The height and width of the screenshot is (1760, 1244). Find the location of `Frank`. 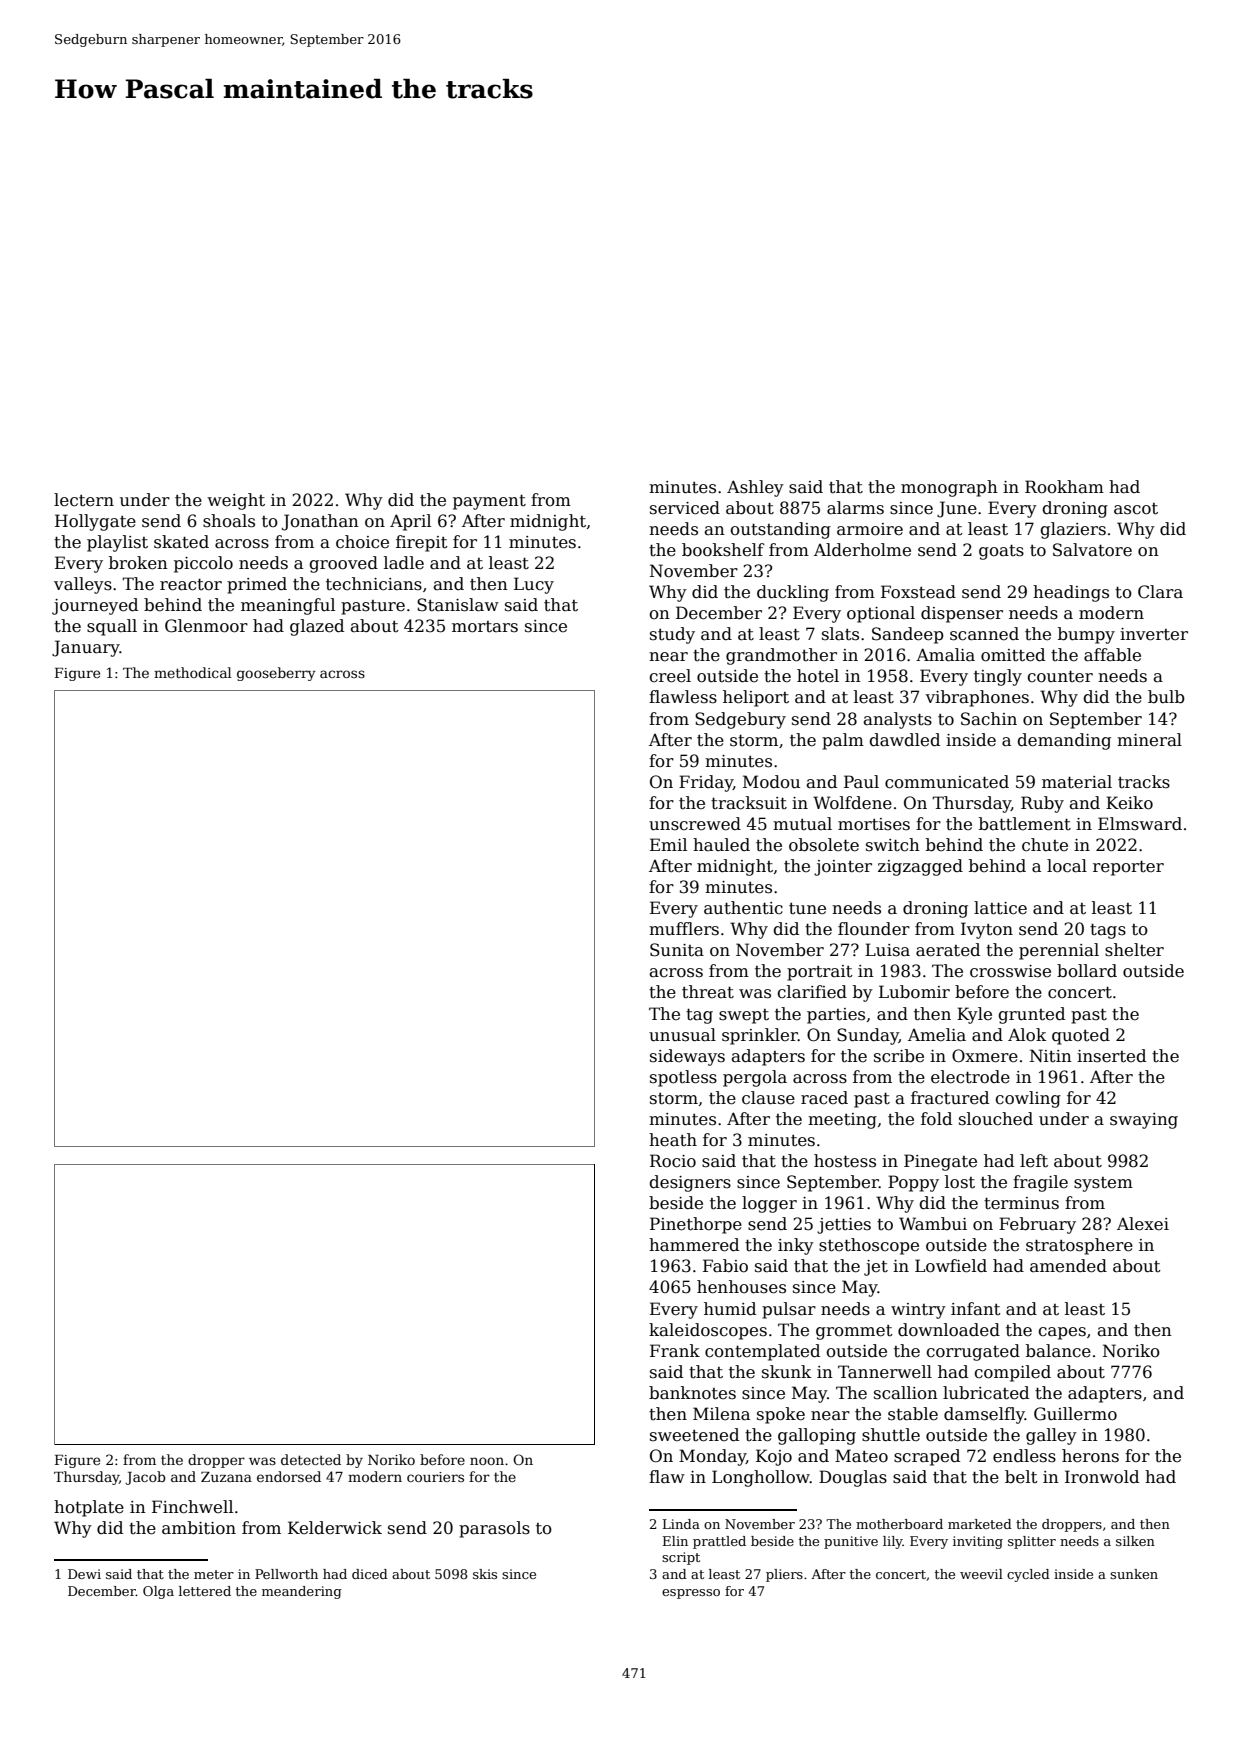

Frank is located at coordinates (675, 1351).
